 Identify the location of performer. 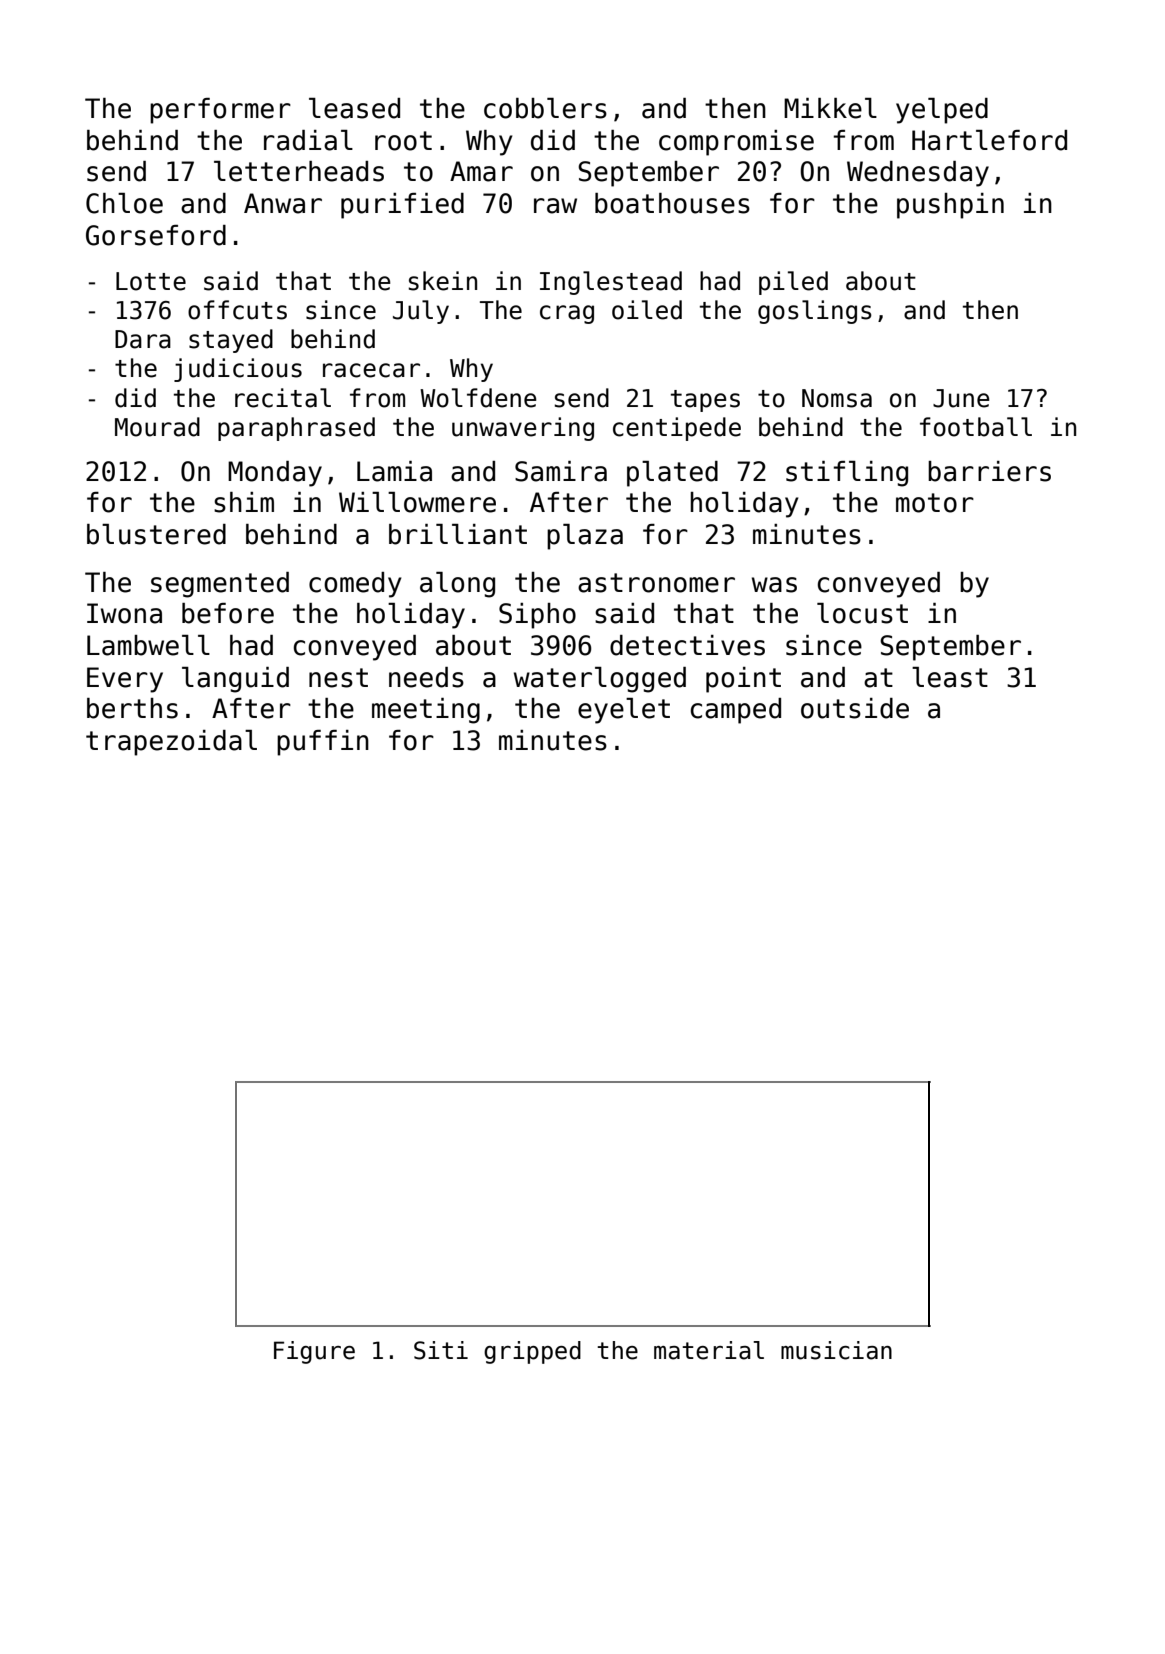
(220, 111).
